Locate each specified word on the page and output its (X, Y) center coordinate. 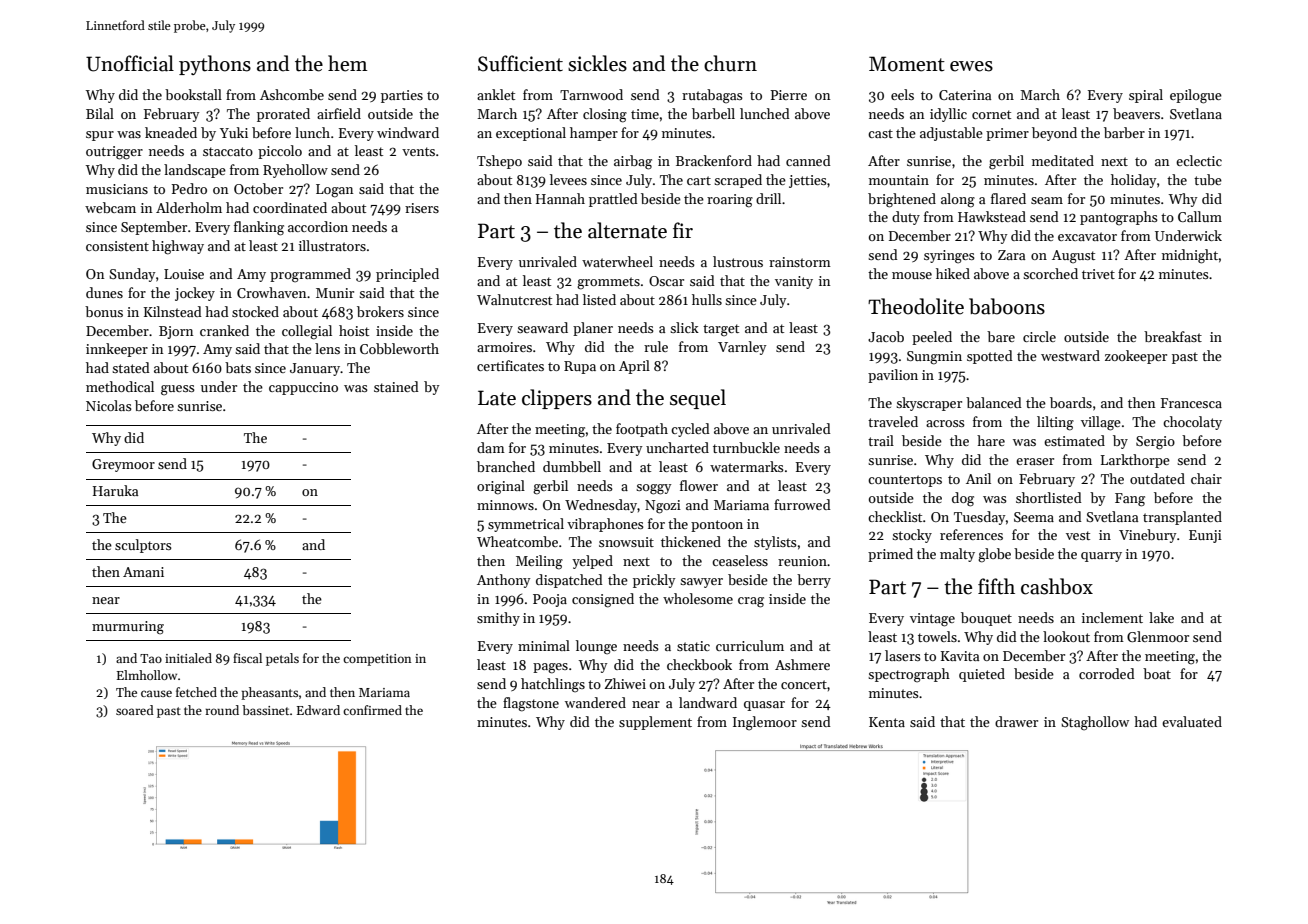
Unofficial (130, 63)
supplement (655, 723)
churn (730, 63)
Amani (143, 572)
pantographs (1119, 218)
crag (751, 602)
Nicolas (109, 405)
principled (407, 275)
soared (135, 710)
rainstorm (800, 262)
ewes (971, 66)
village (1101, 423)
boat (1157, 673)
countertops (905, 481)
